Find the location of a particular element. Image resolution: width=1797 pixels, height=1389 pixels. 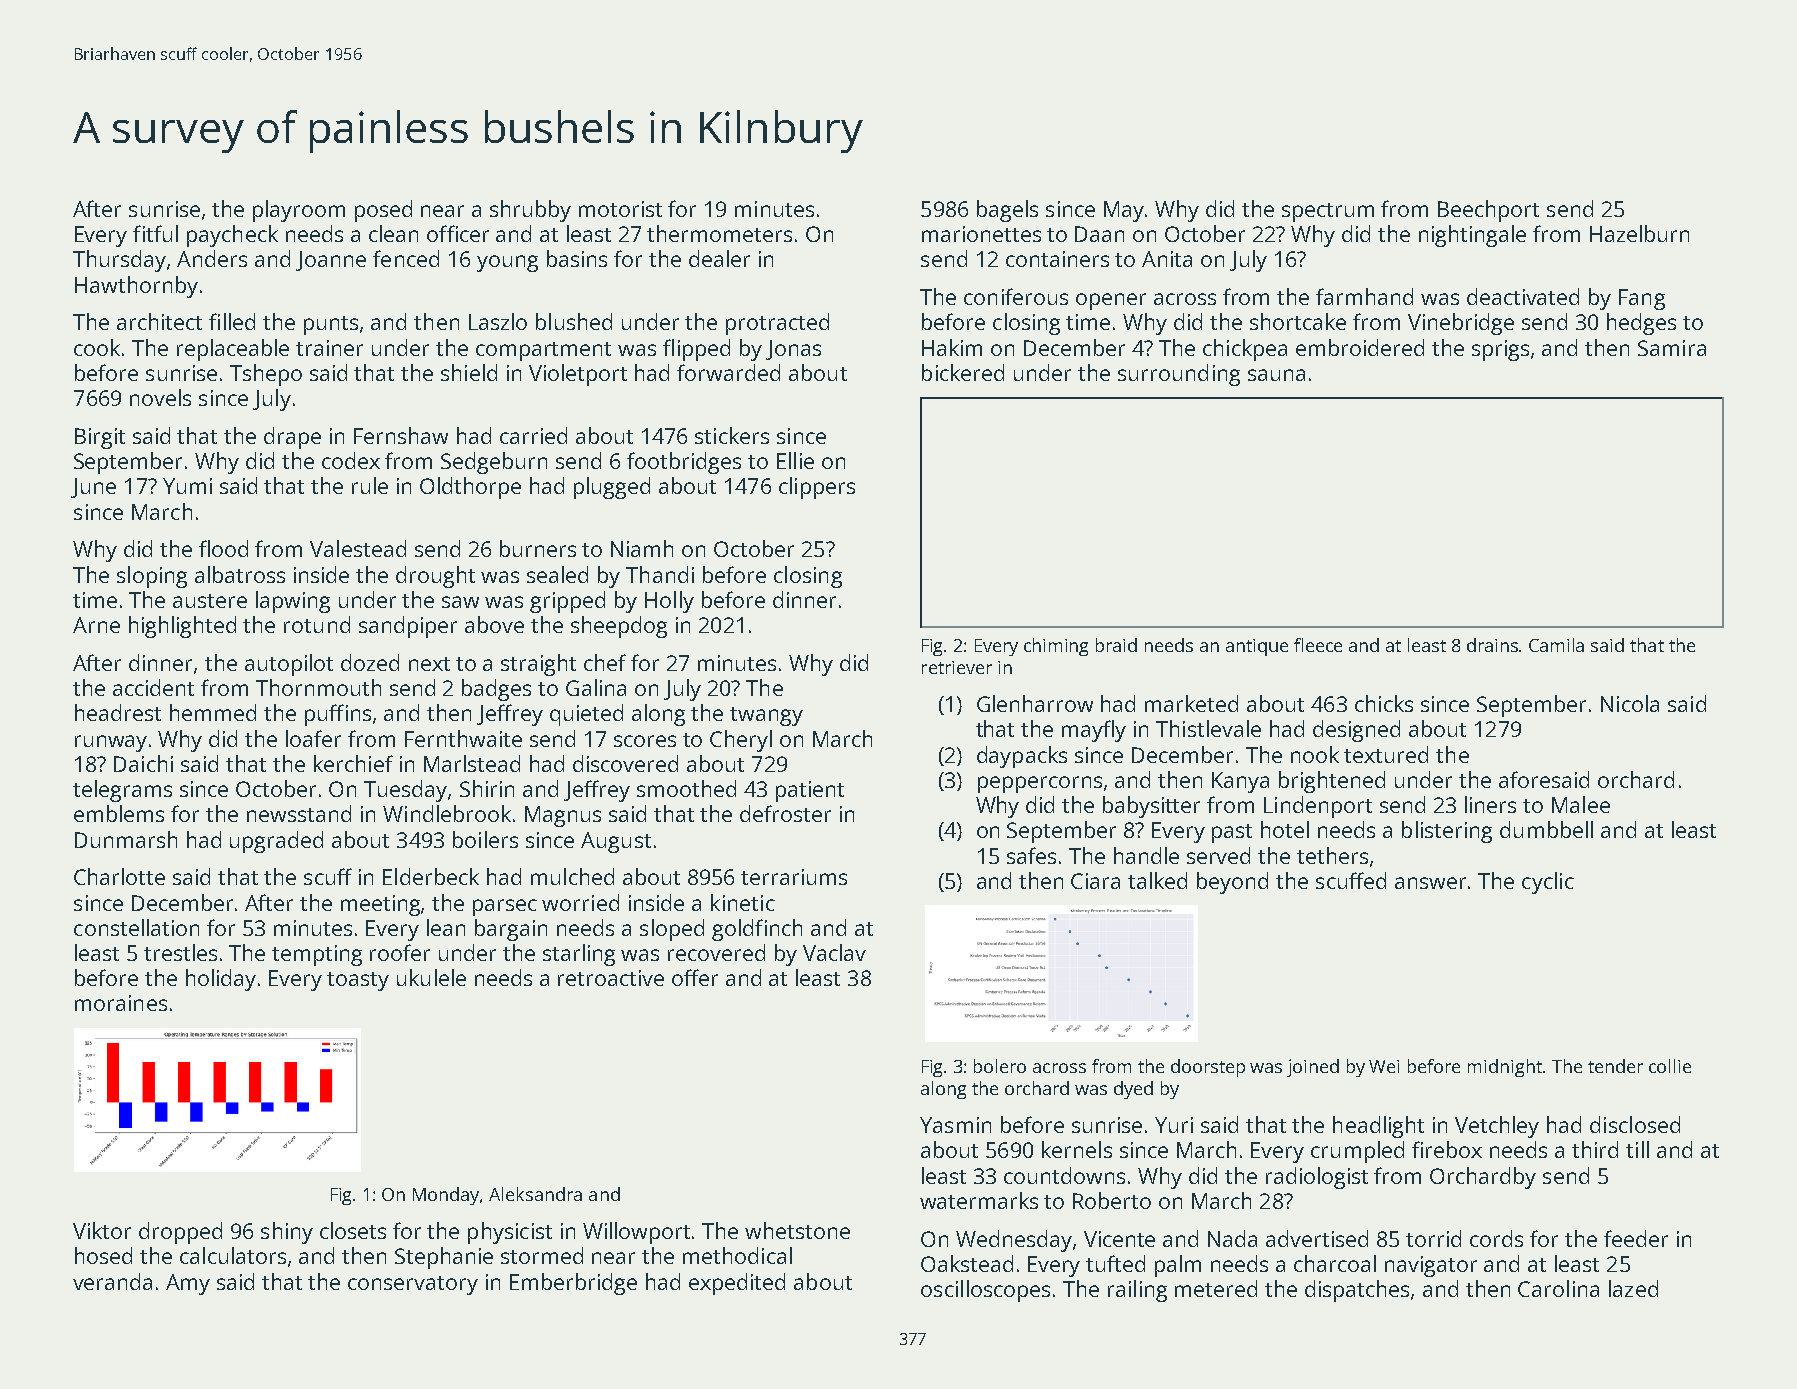

kernels is located at coordinates (1077, 1149).
